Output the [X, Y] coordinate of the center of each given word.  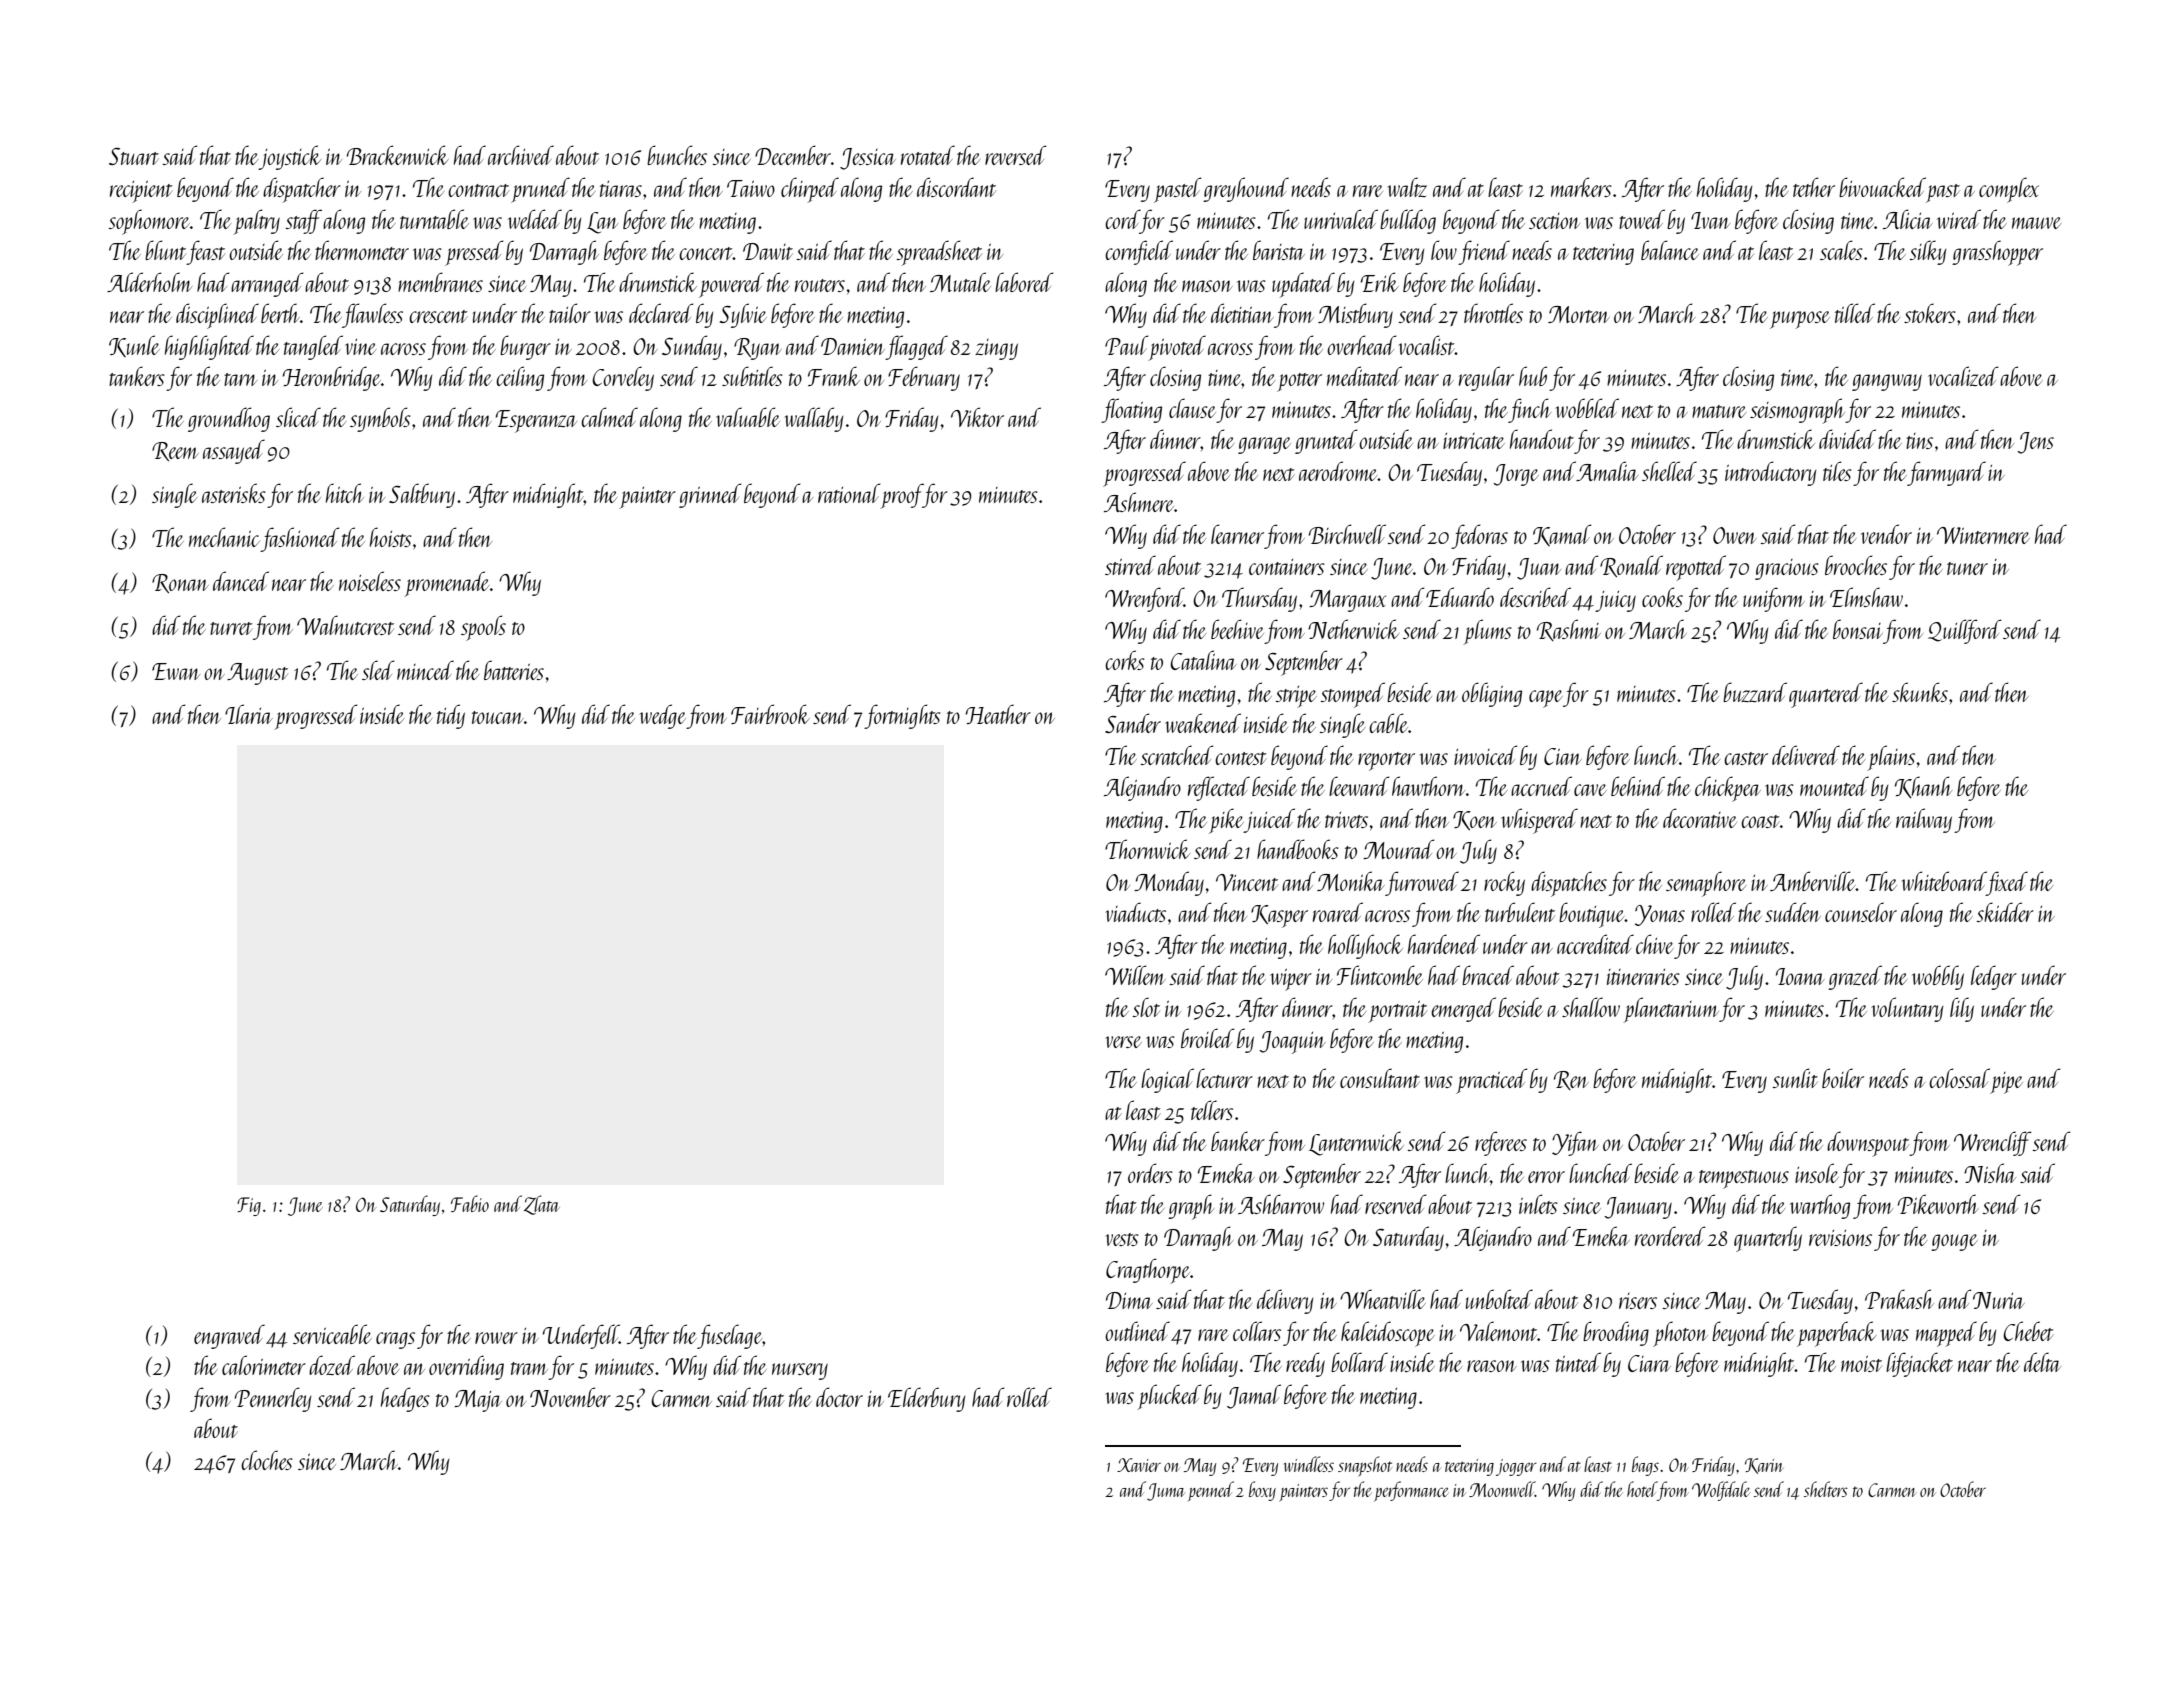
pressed [474, 253]
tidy [451, 716]
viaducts [1135, 912]
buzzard [1755, 692]
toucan [498, 717]
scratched [1176, 755]
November [570, 1397]
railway [1924, 820]
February [924, 378]
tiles [1837, 471]
